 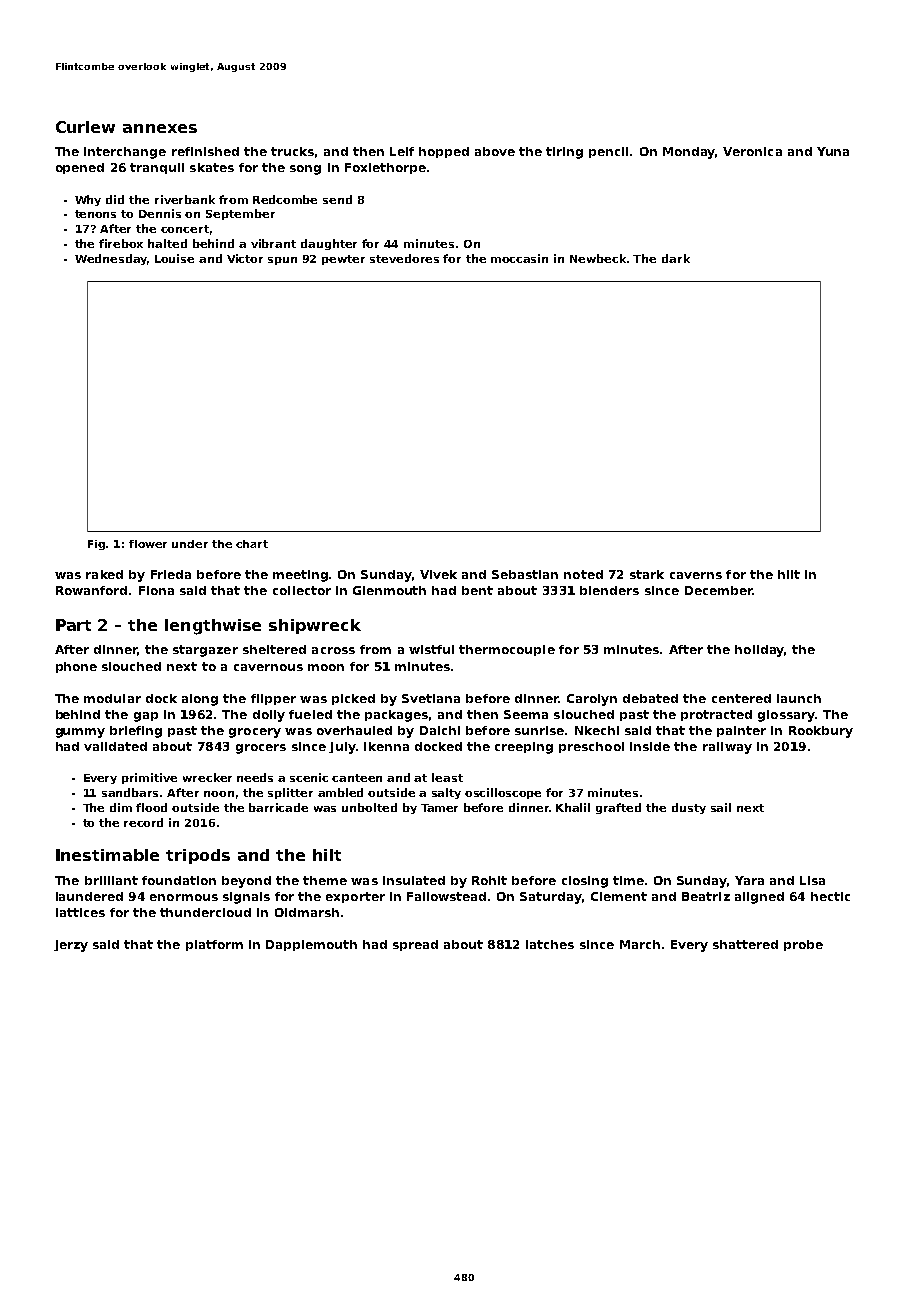 What do you see at coordinates (438, 574) in the screenshot?
I see `Vivek` at bounding box center [438, 574].
